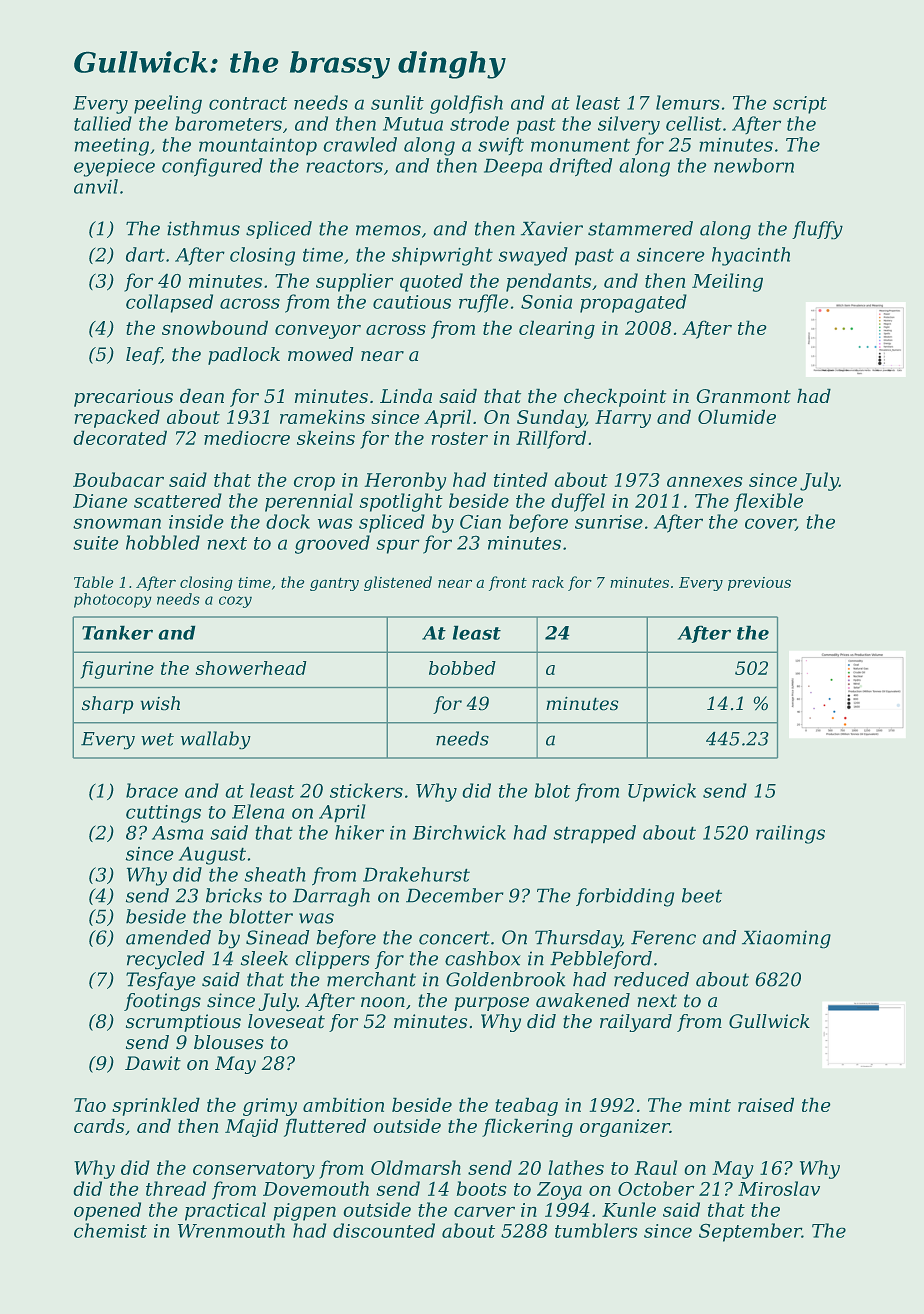 Image resolution: width=924 pixels, height=1314 pixels. Describe the element at coordinates (384, 1230) in the page. I see `discounted` at that location.
